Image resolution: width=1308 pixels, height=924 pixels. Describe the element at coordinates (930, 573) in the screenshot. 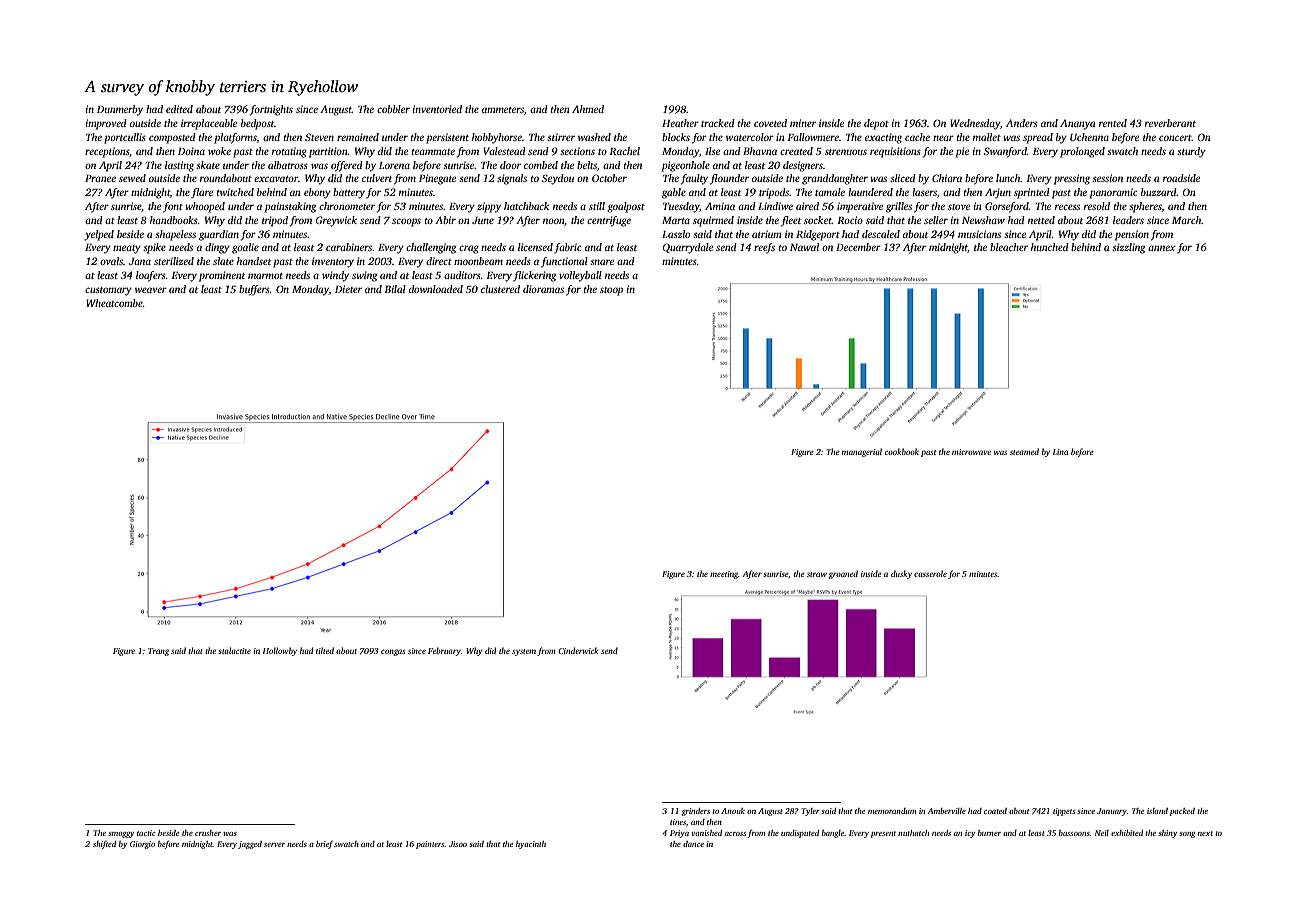

I see `casserole` at that location.
